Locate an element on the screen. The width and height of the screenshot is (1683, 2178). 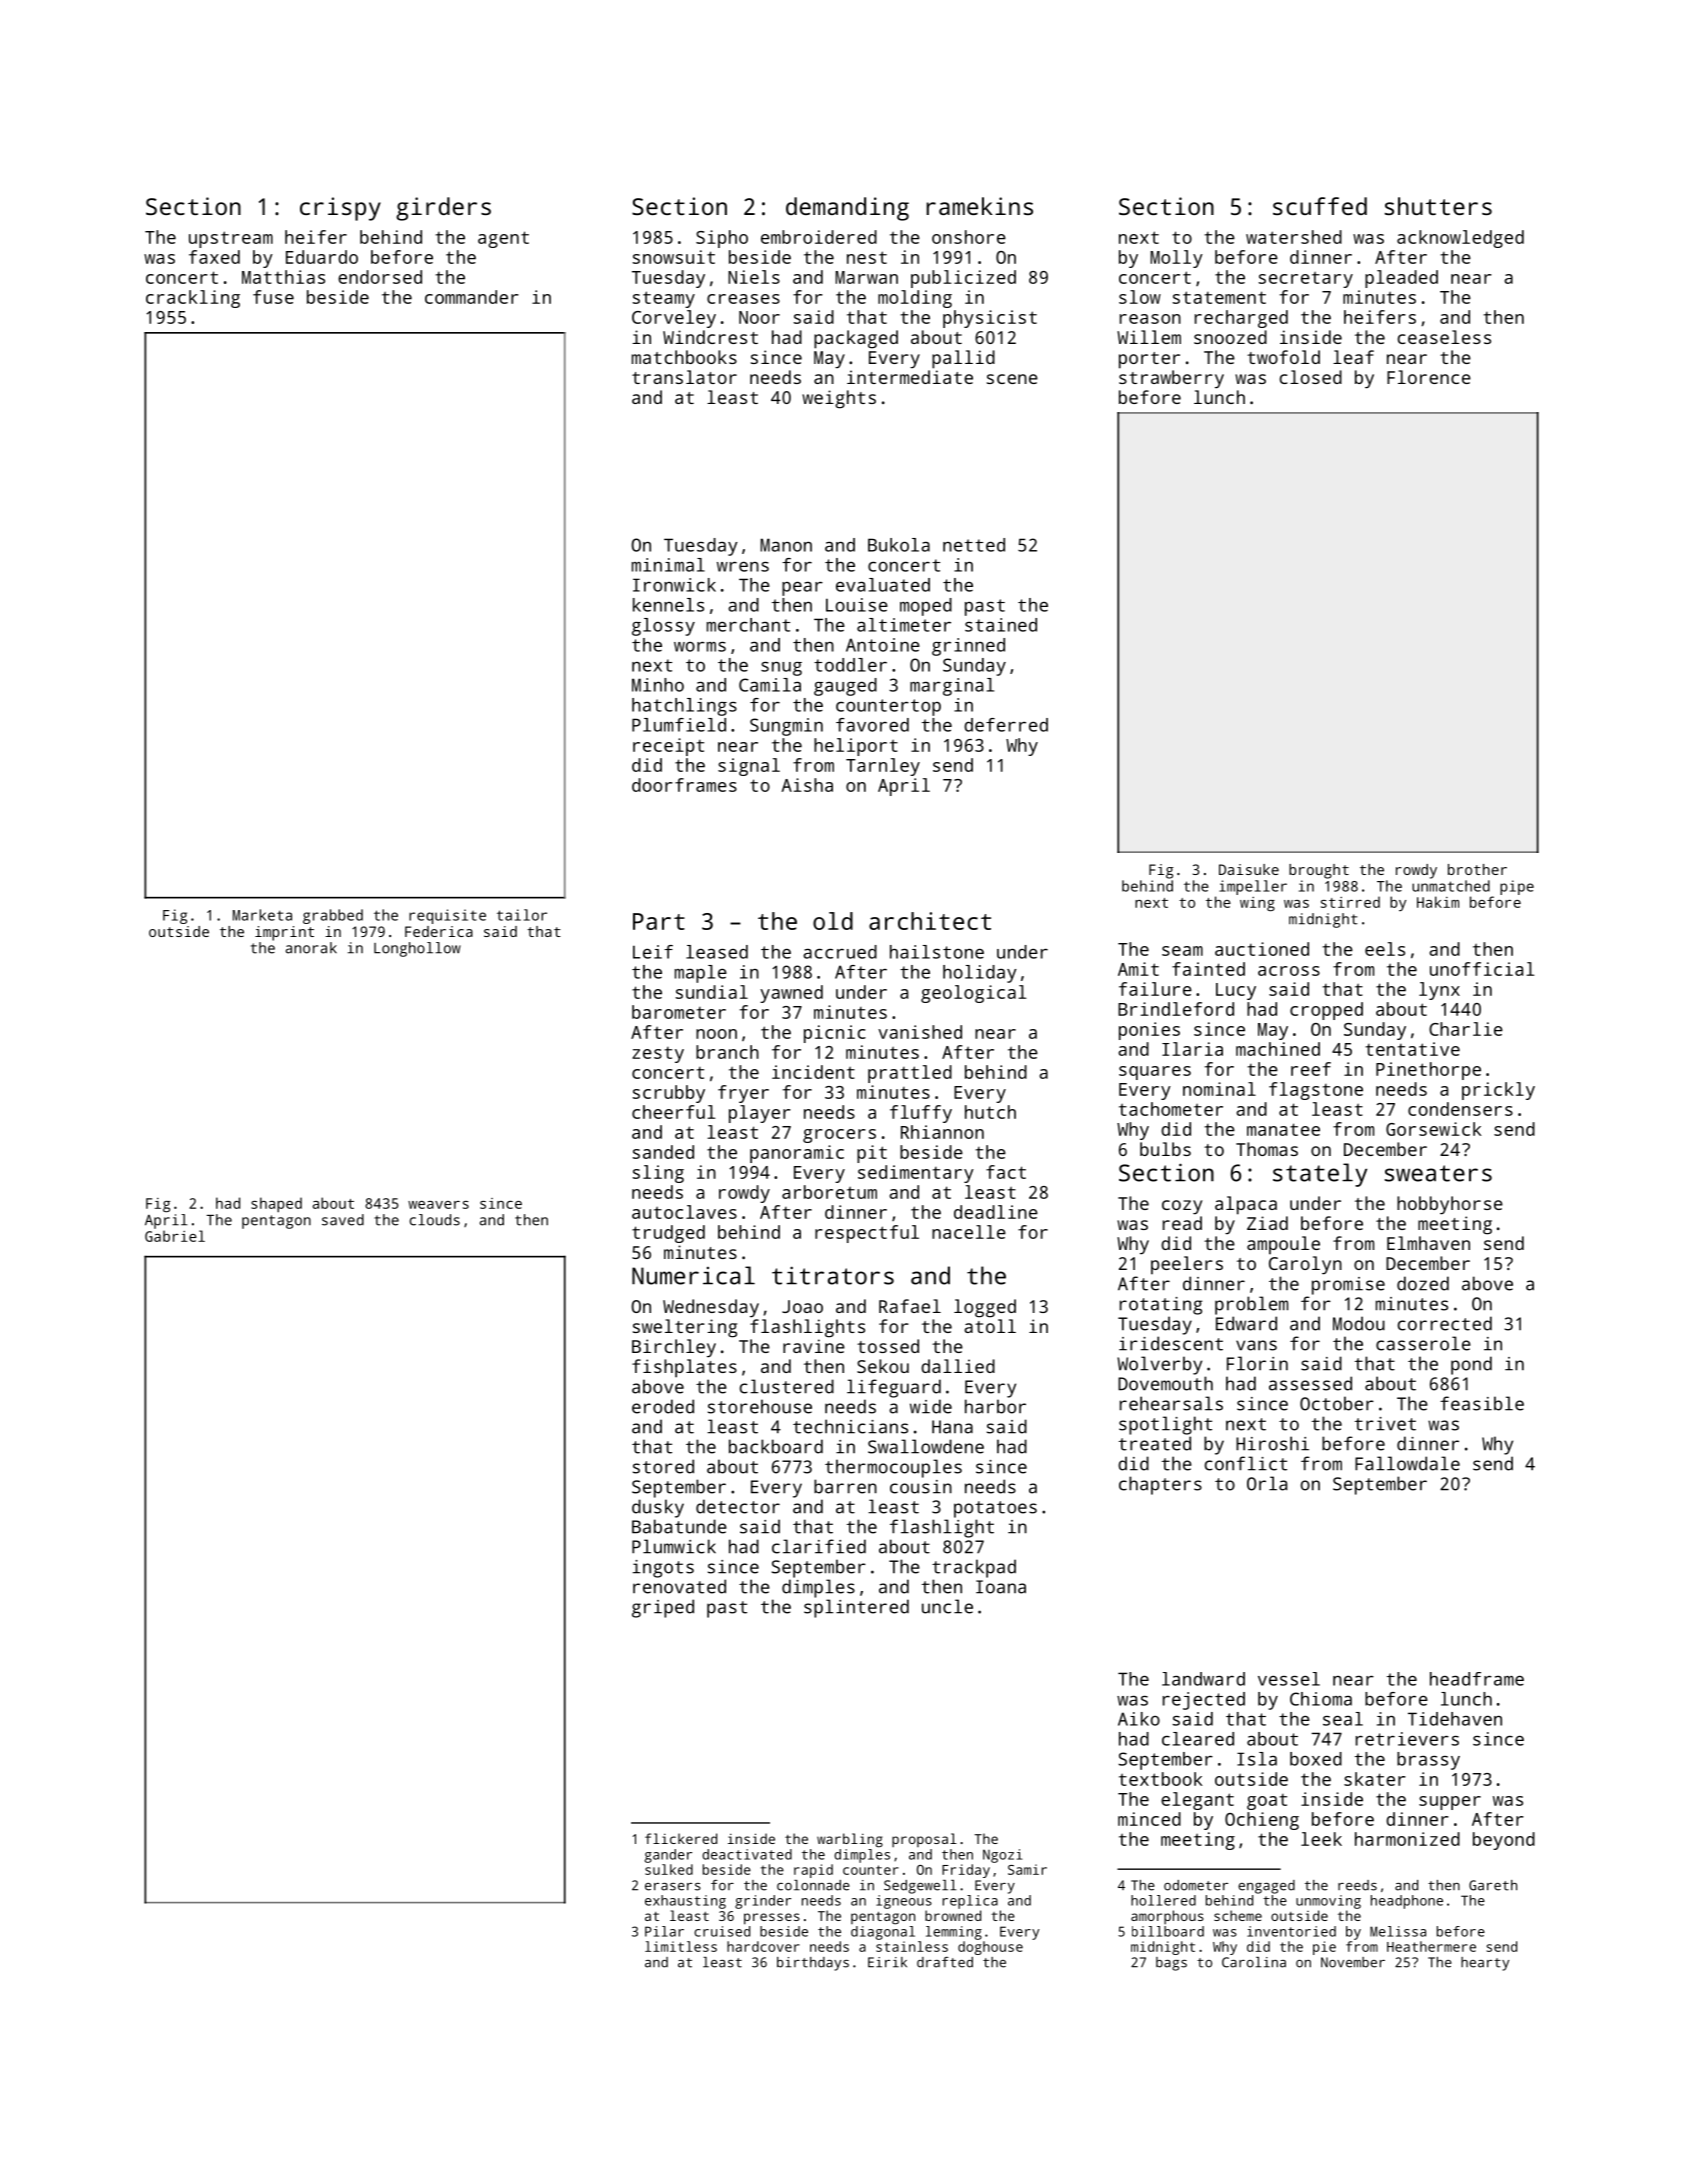
closed is located at coordinates (1311, 377).
